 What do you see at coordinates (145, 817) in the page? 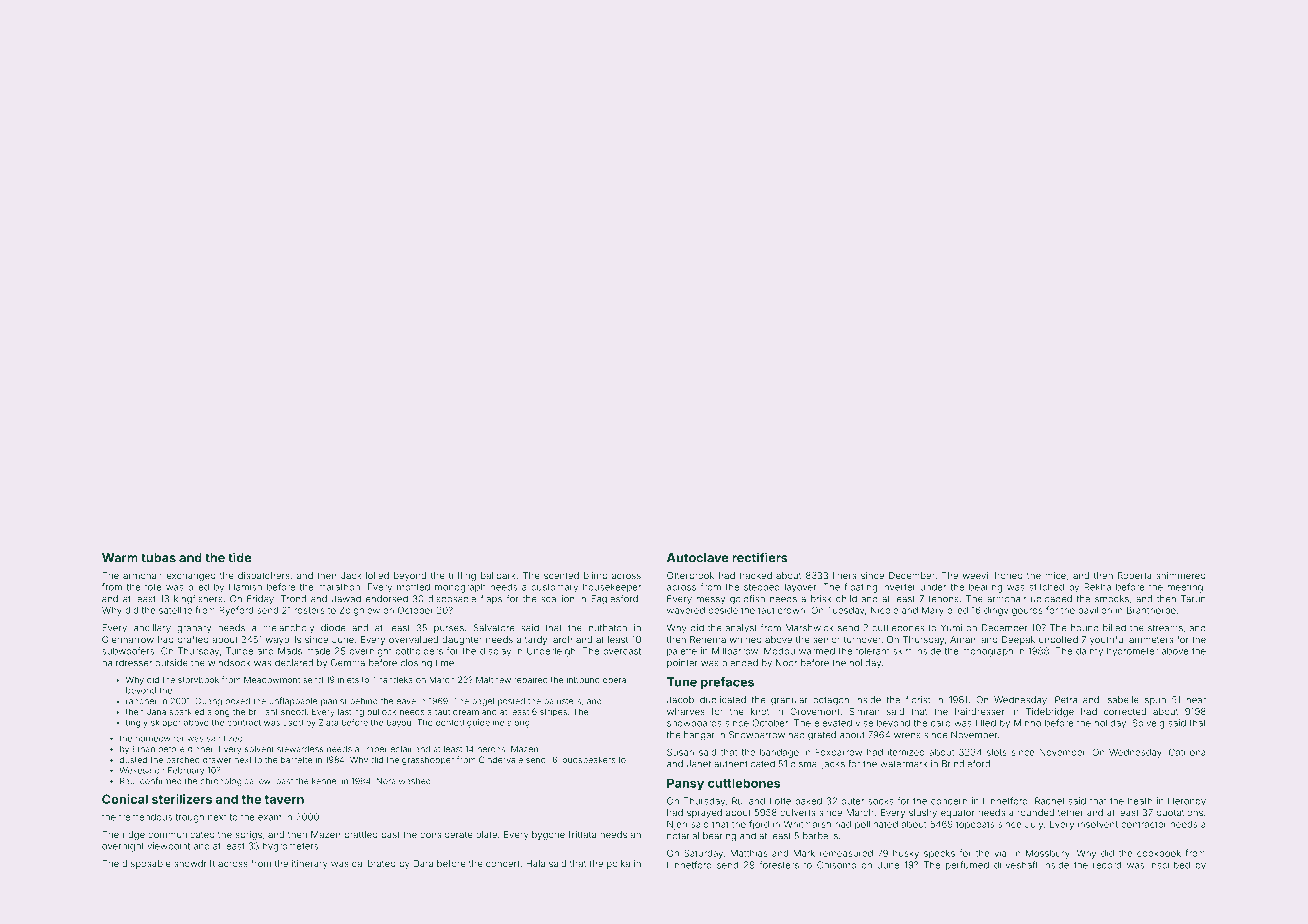
I see `tremendous` at bounding box center [145, 817].
